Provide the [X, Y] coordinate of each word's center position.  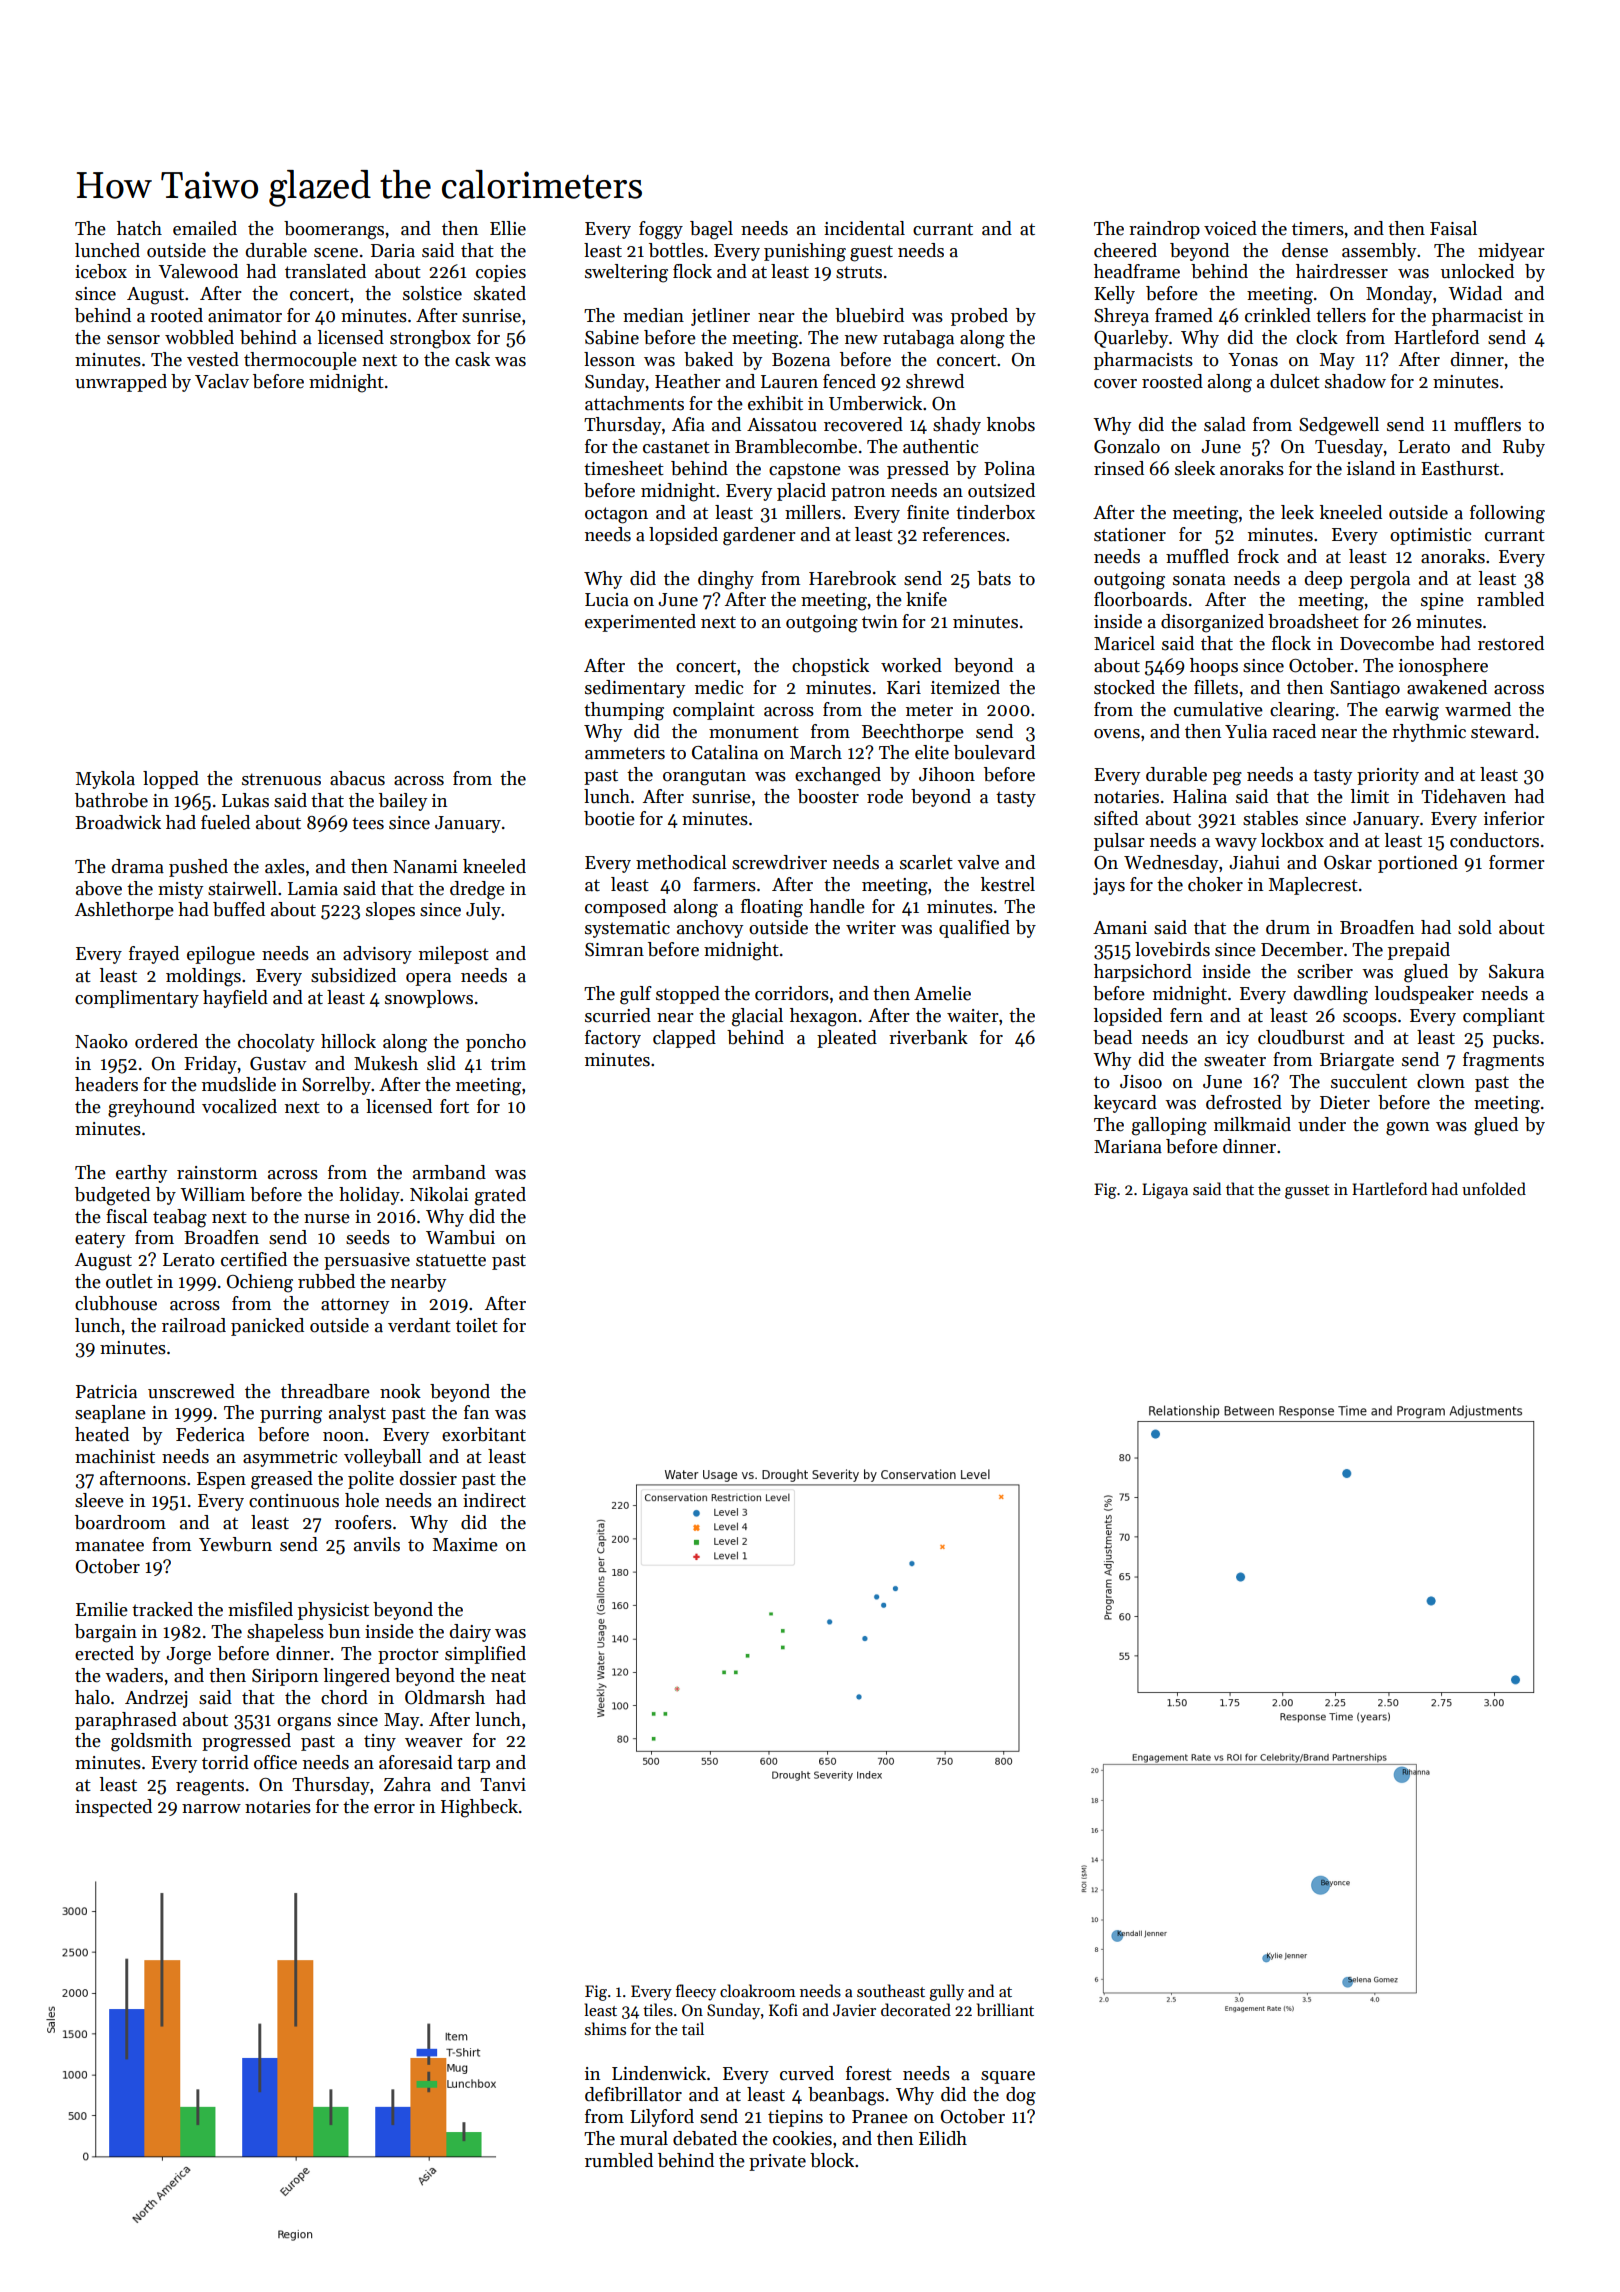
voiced [1230, 228]
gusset [1307, 1192]
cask [472, 359]
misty [180, 890]
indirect [494, 1500]
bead [1112, 1037]
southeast [891, 1990]
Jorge [188, 1656]
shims [605, 2028]
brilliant [1005, 2010]
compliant [1504, 1017]
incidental [864, 228]
